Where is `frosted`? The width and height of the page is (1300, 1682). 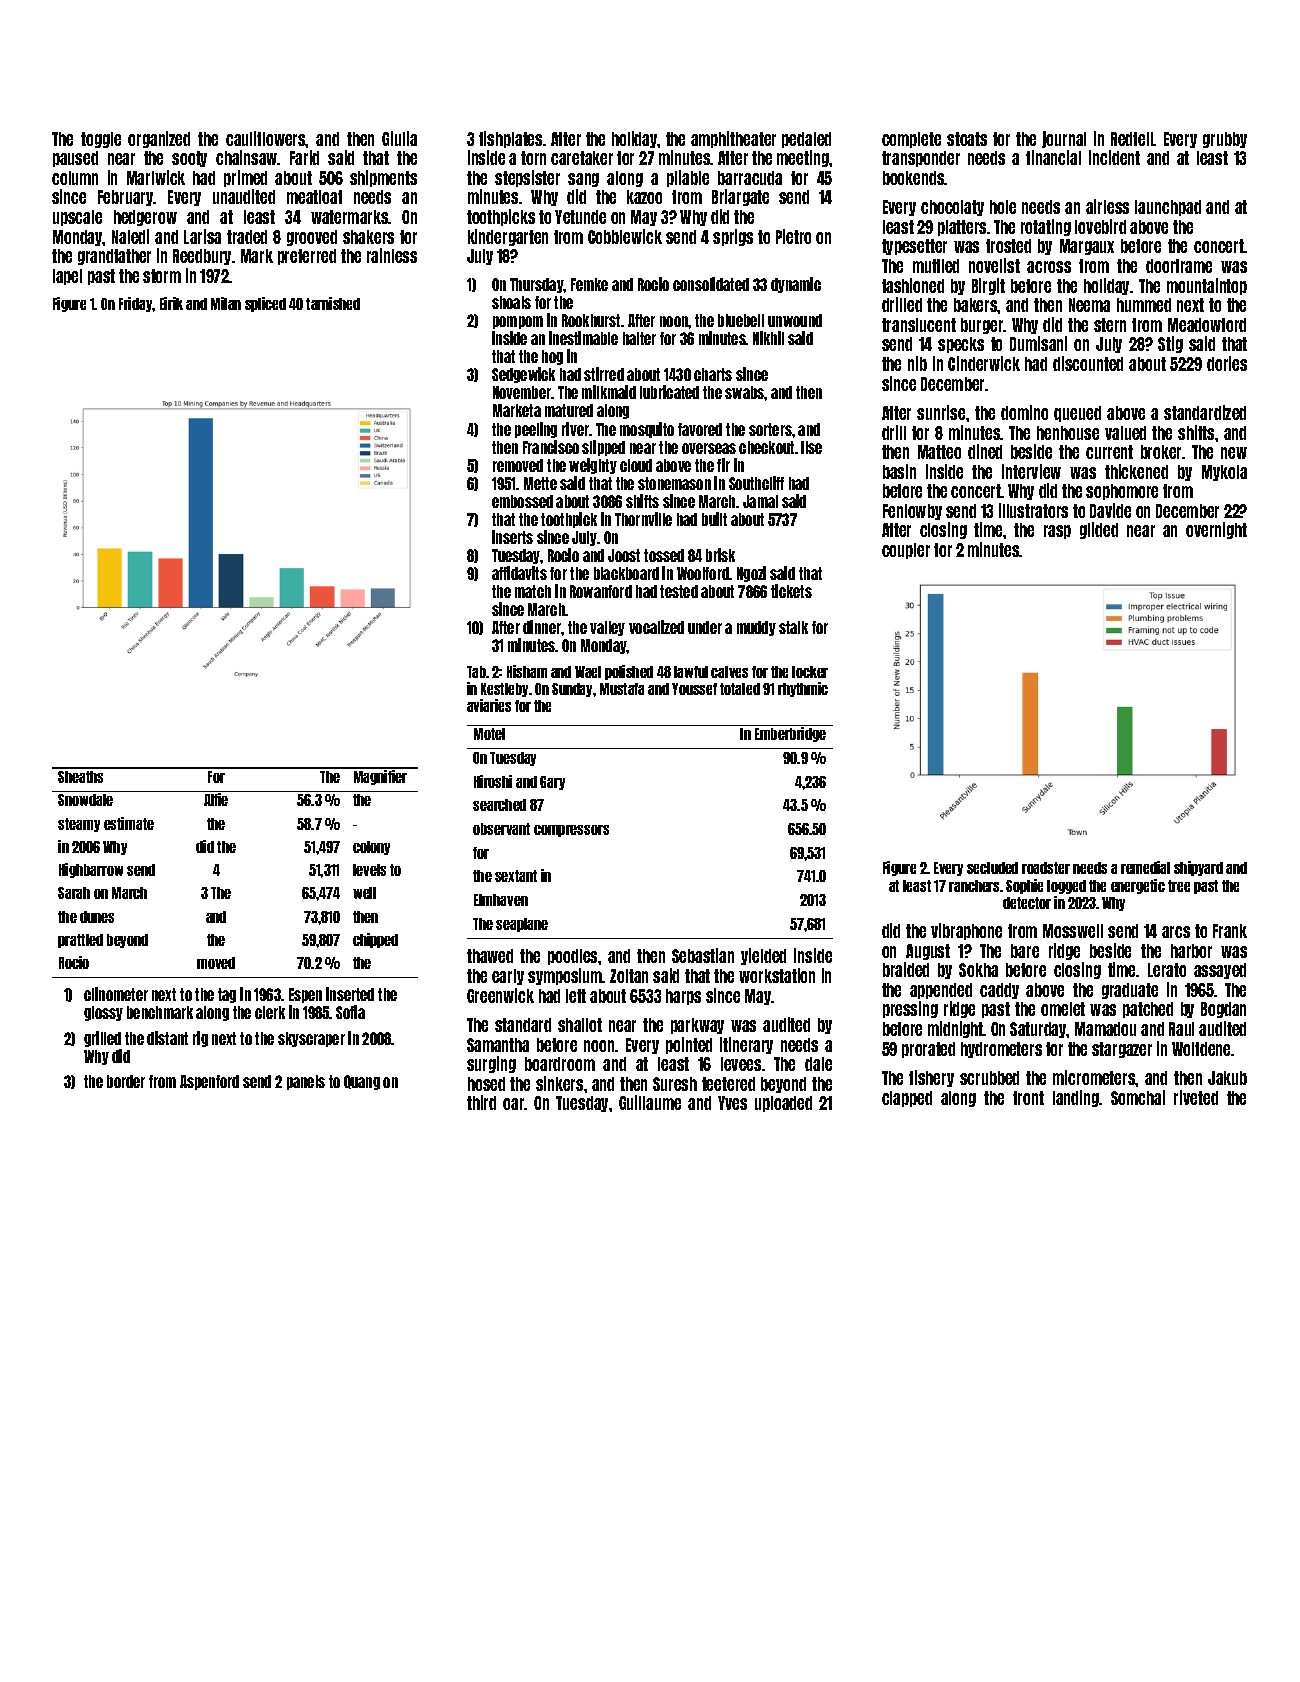 frosted is located at coordinates (1008, 246).
